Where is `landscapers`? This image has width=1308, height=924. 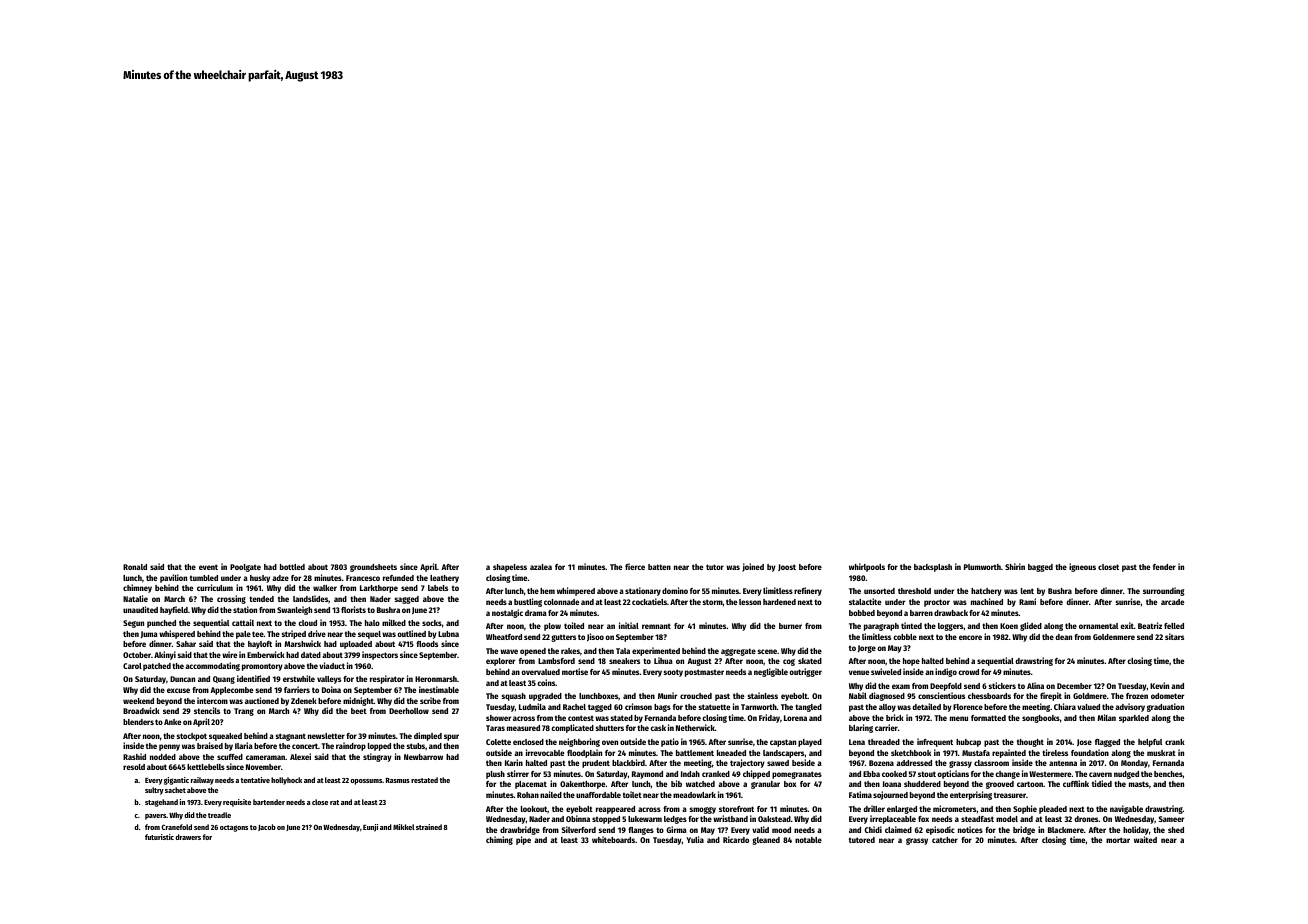 landscapers is located at coordinates (784, 754).
